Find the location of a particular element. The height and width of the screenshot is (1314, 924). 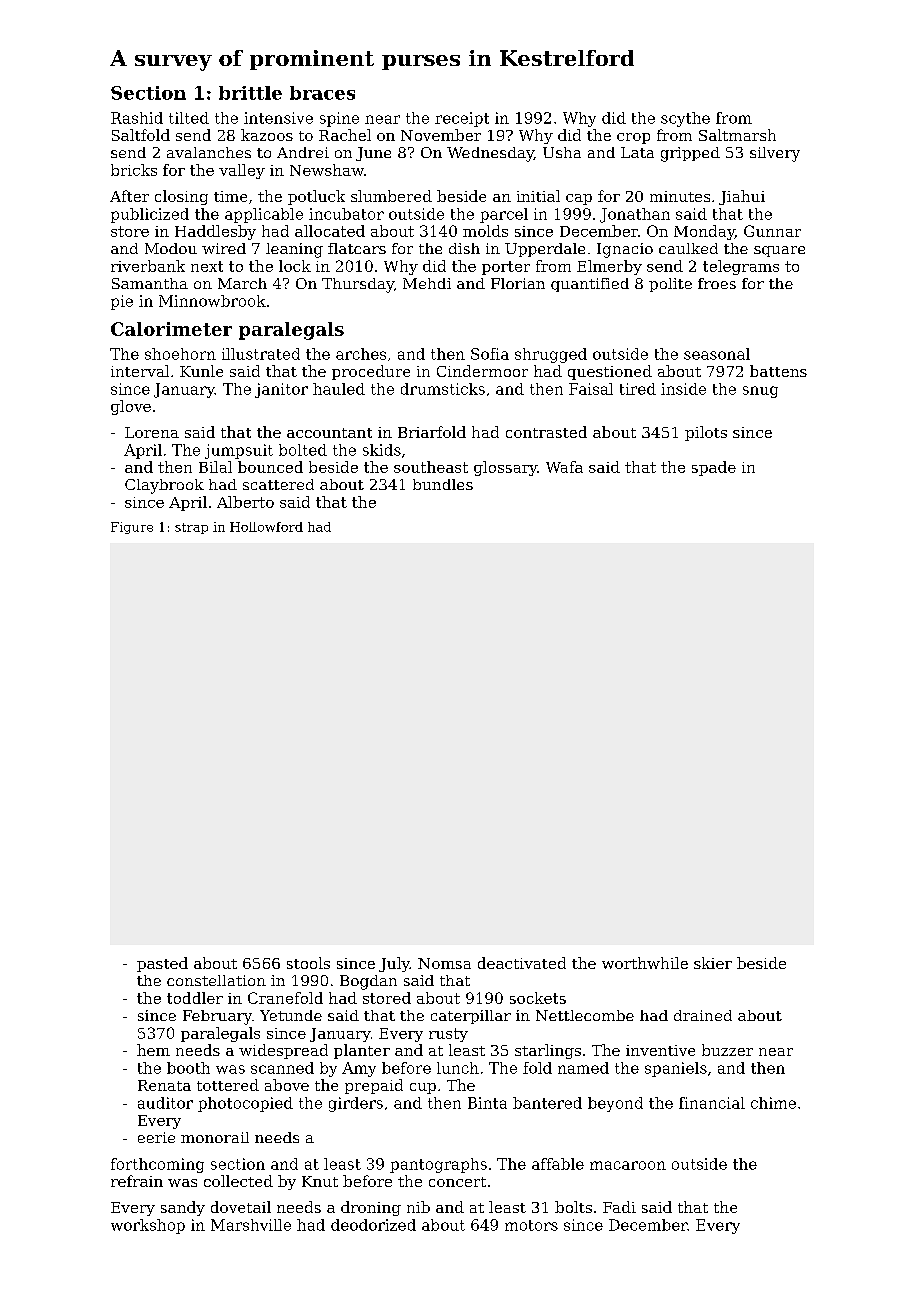

Figure is located at coordinates (132, 528).
